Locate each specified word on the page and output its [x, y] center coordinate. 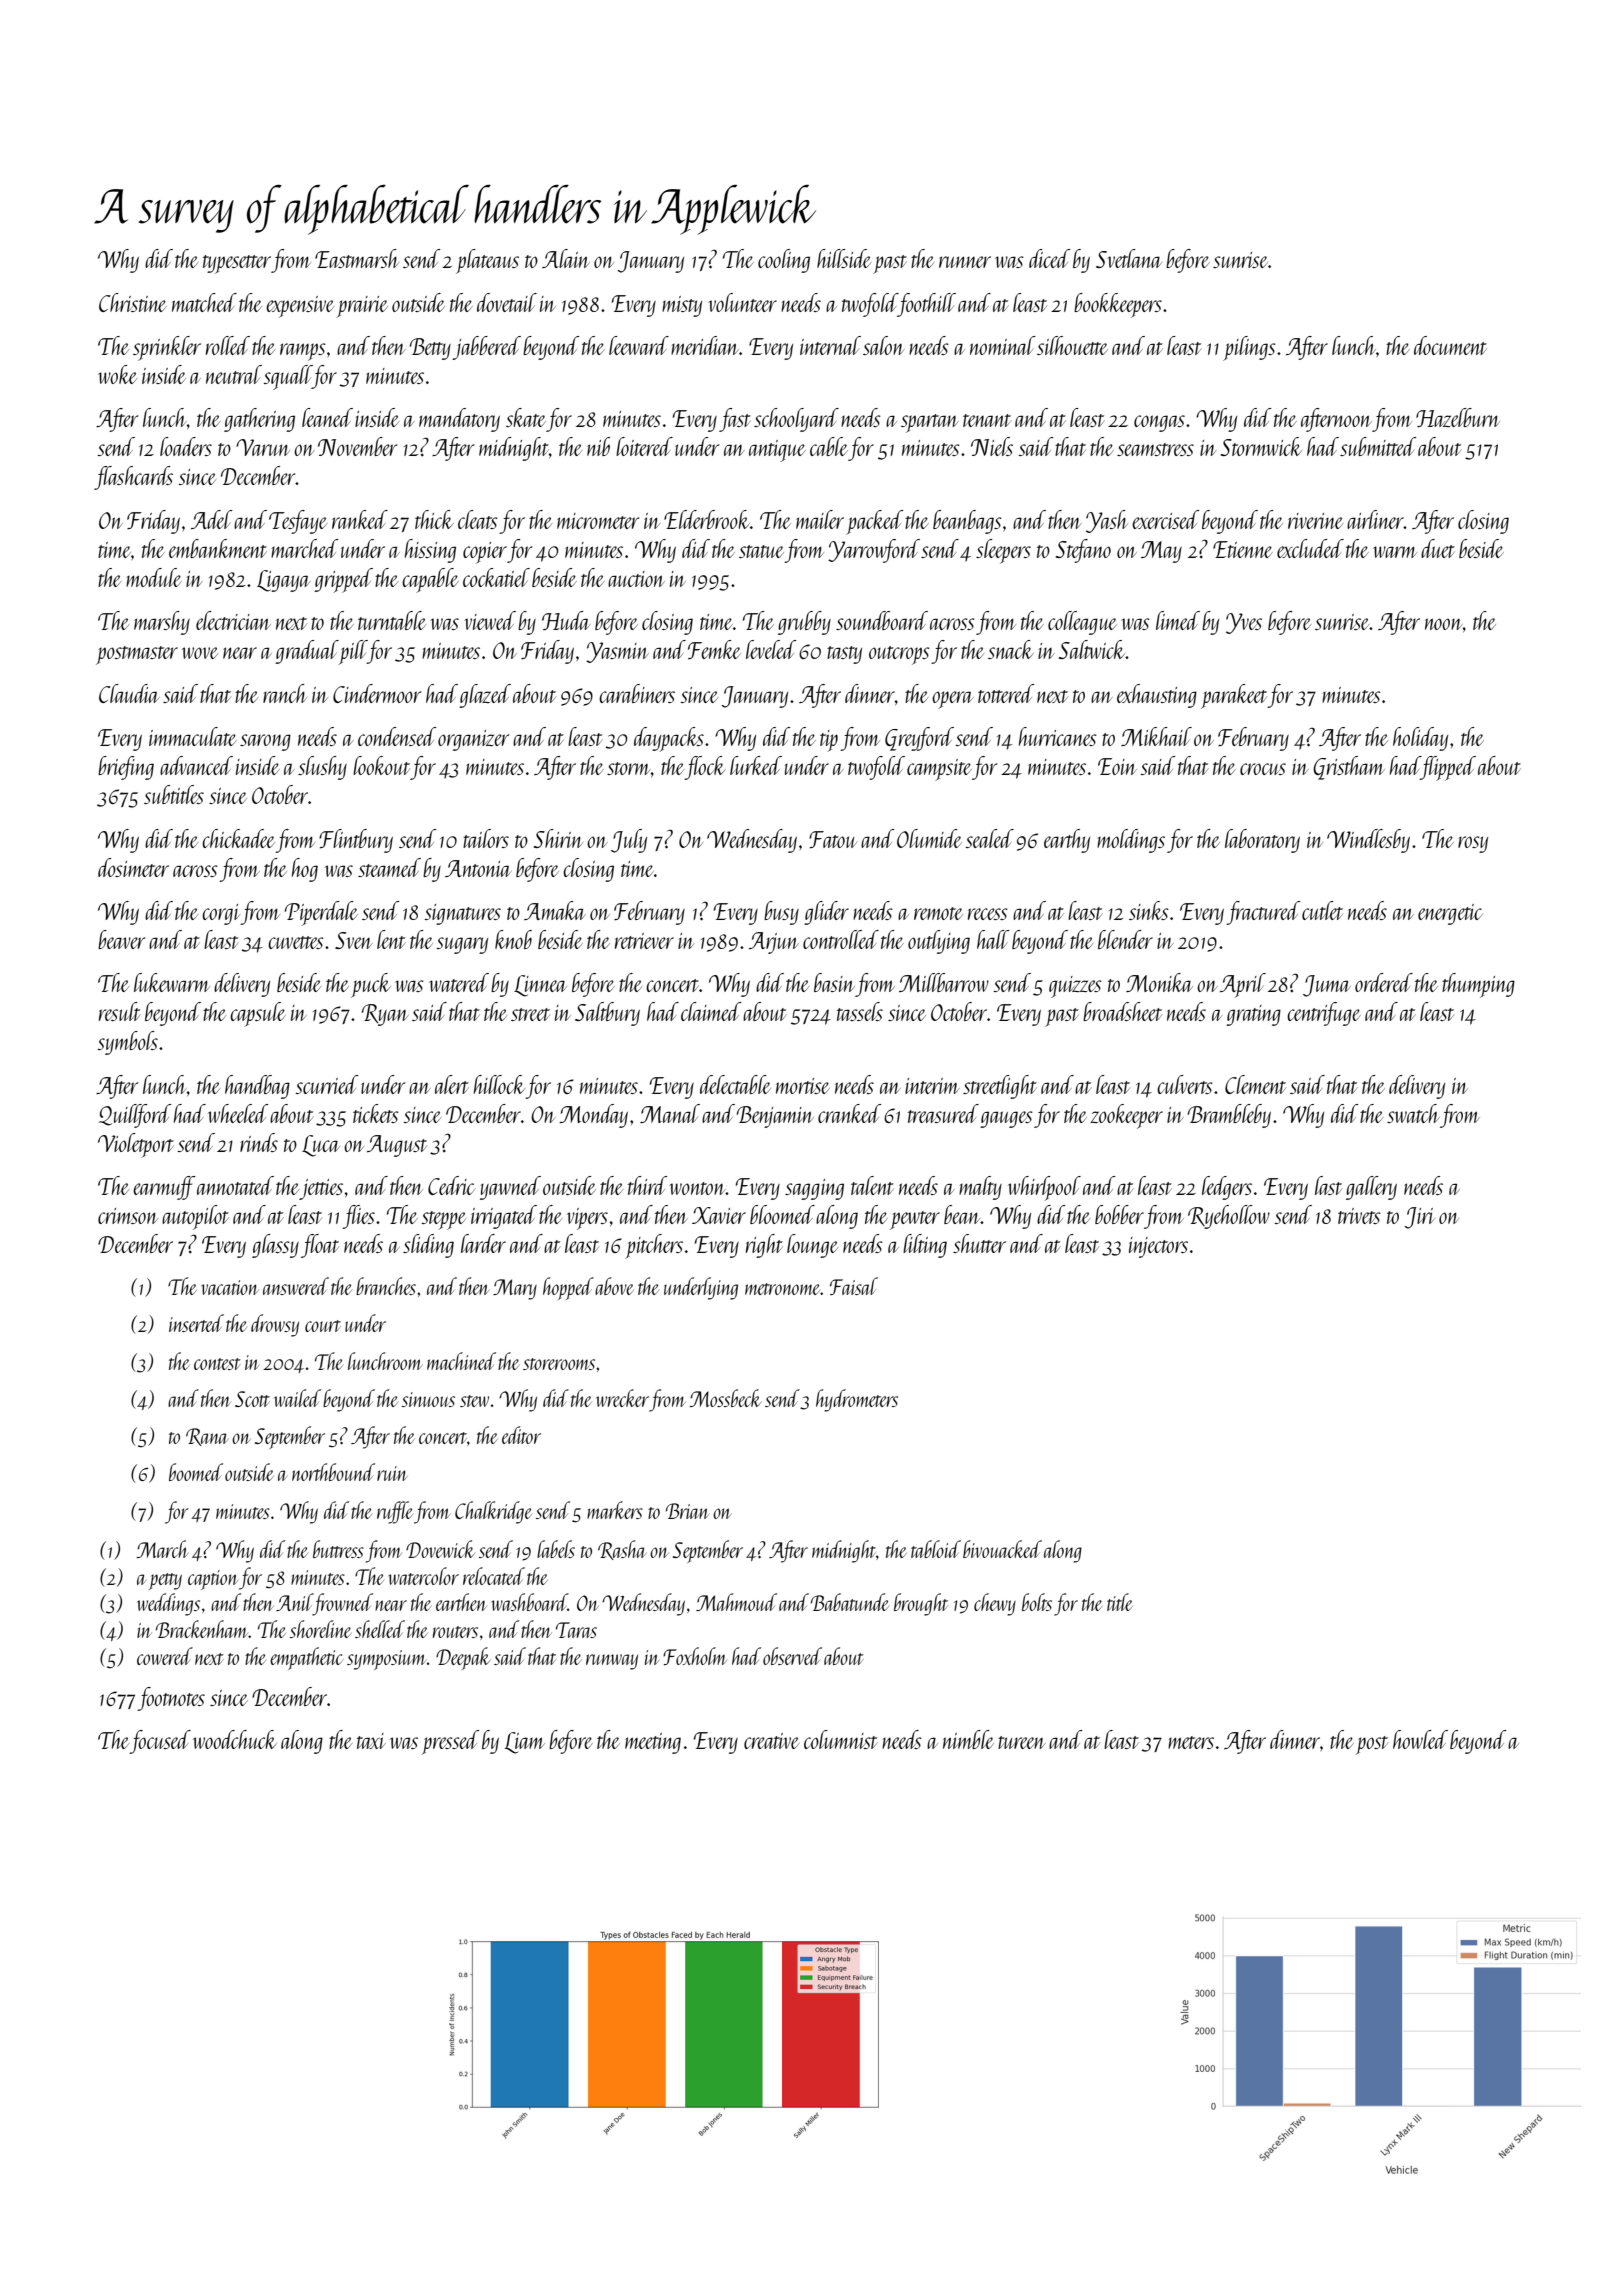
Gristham [1349, 768]
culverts [1185, 1084]
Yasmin [617, 652]
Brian [687, 1511]
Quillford [135, 1116]
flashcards [133, 478]
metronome [783, 1289]
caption [213, 1580]
